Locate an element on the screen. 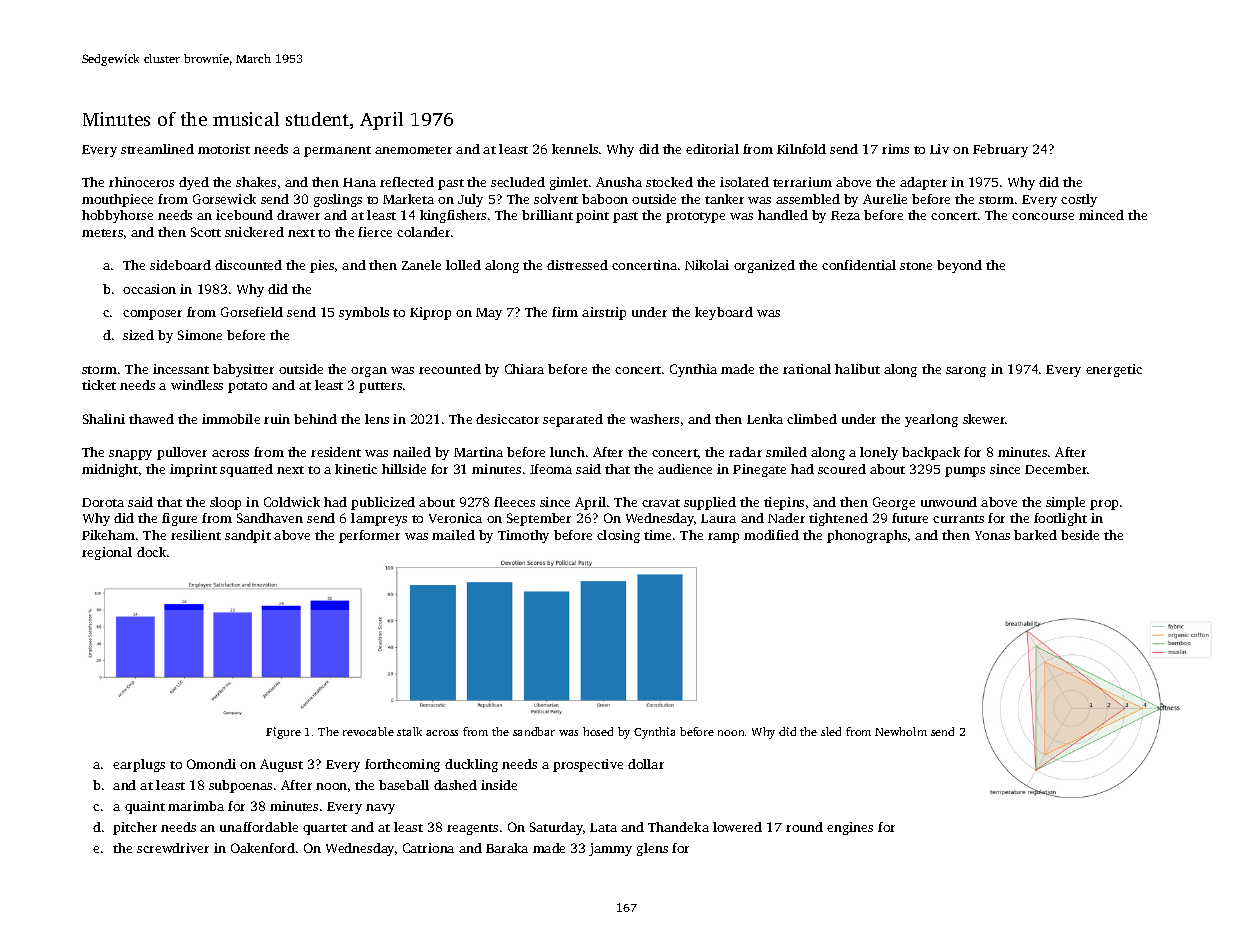  cravat is located at coordinates (661, 503).
